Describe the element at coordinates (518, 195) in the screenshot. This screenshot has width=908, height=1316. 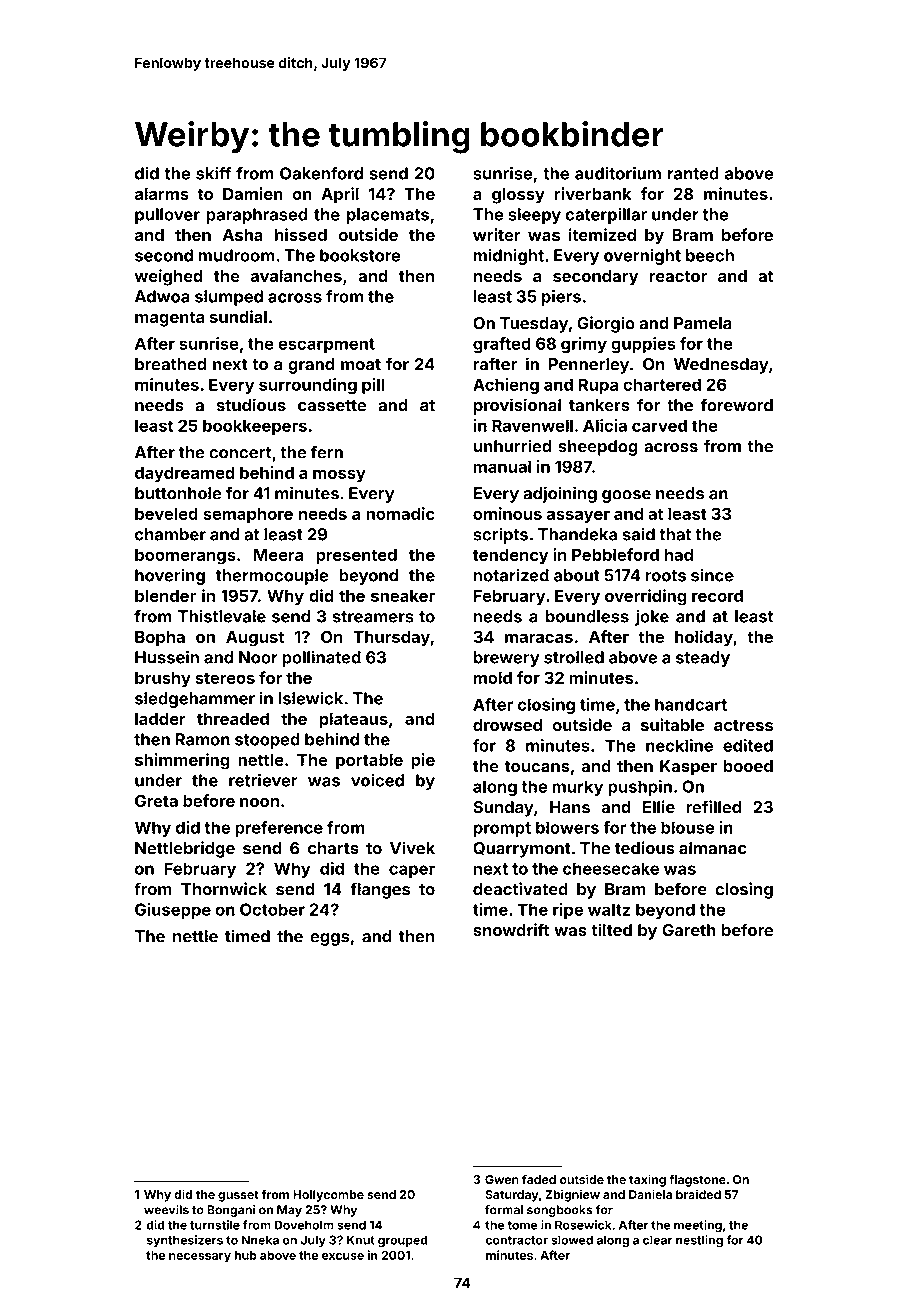
I see `glossy` at that location.
